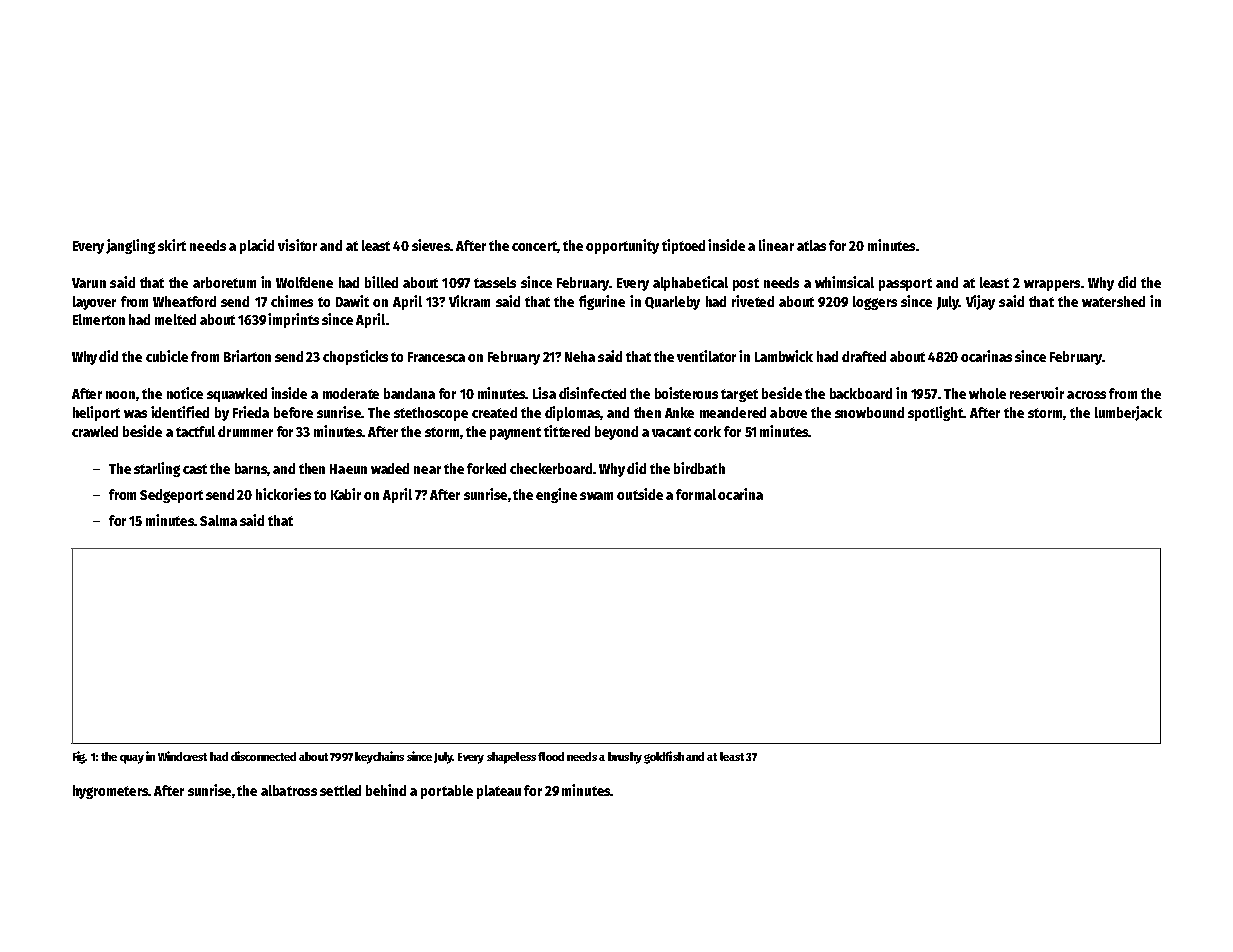  What do you see at coordinates (683, 246) in the document?
I see `tiptoed` at bounding box center [683, 246].
